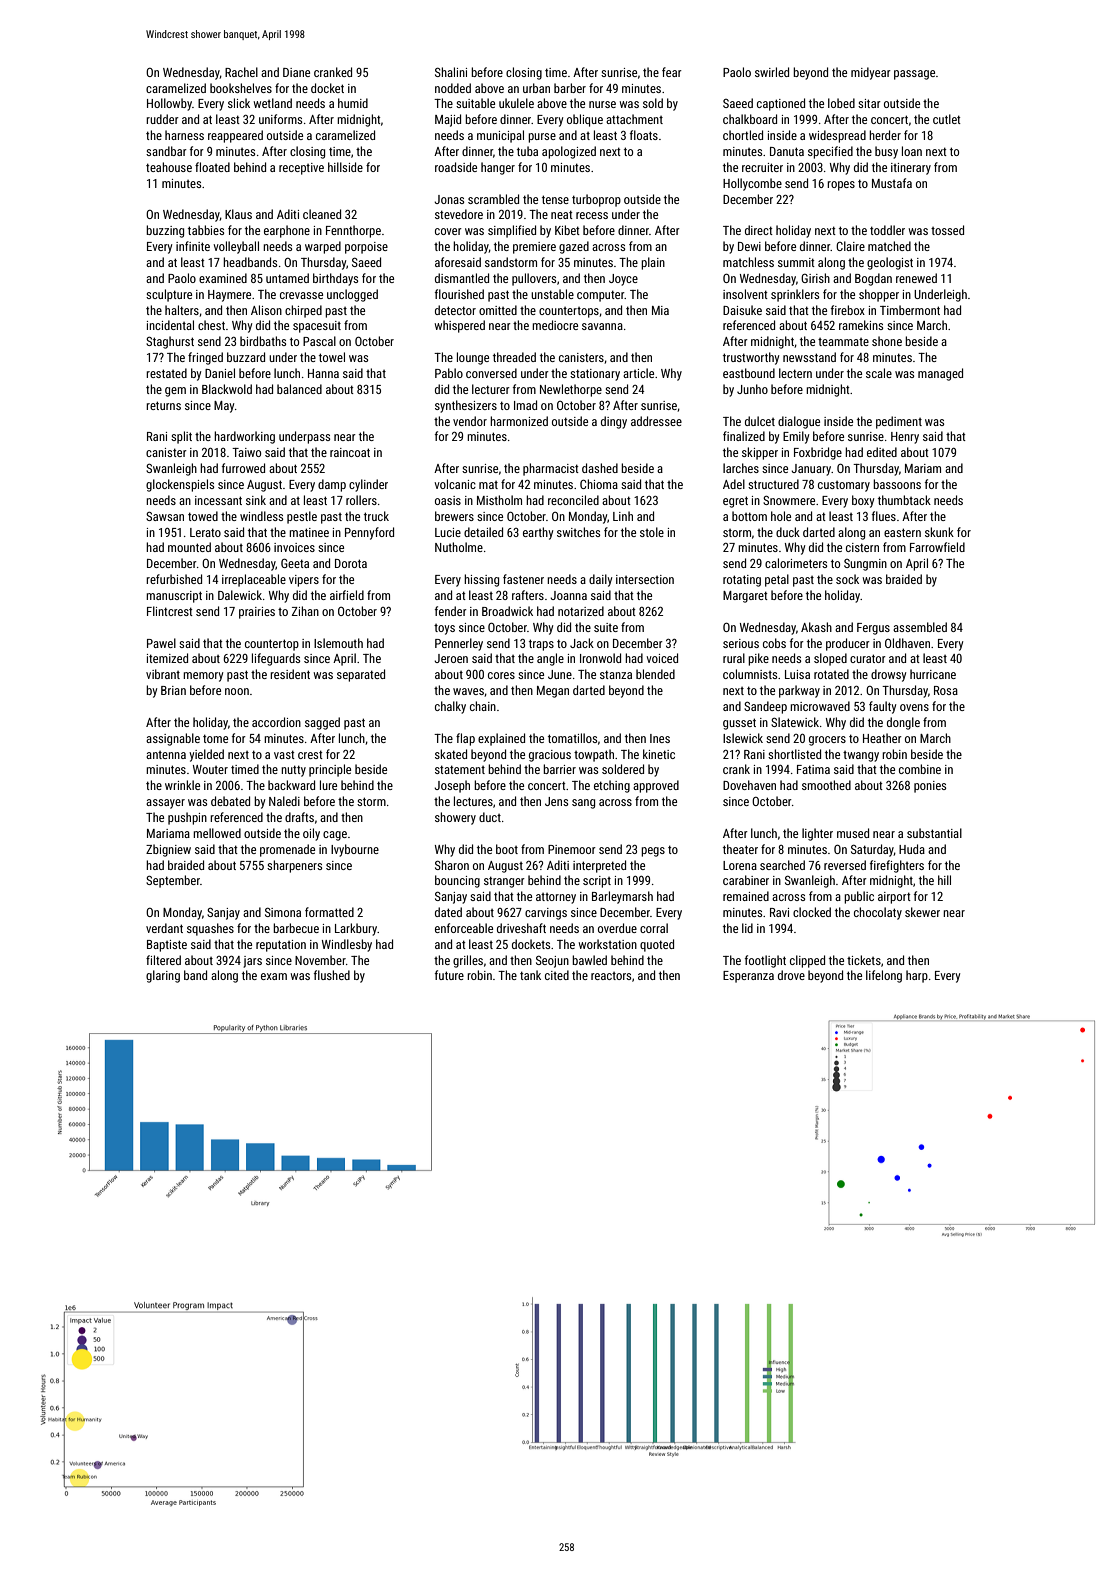  Describe the element at coordinates (193, 246) in the page. I see `infinite` at that location.
